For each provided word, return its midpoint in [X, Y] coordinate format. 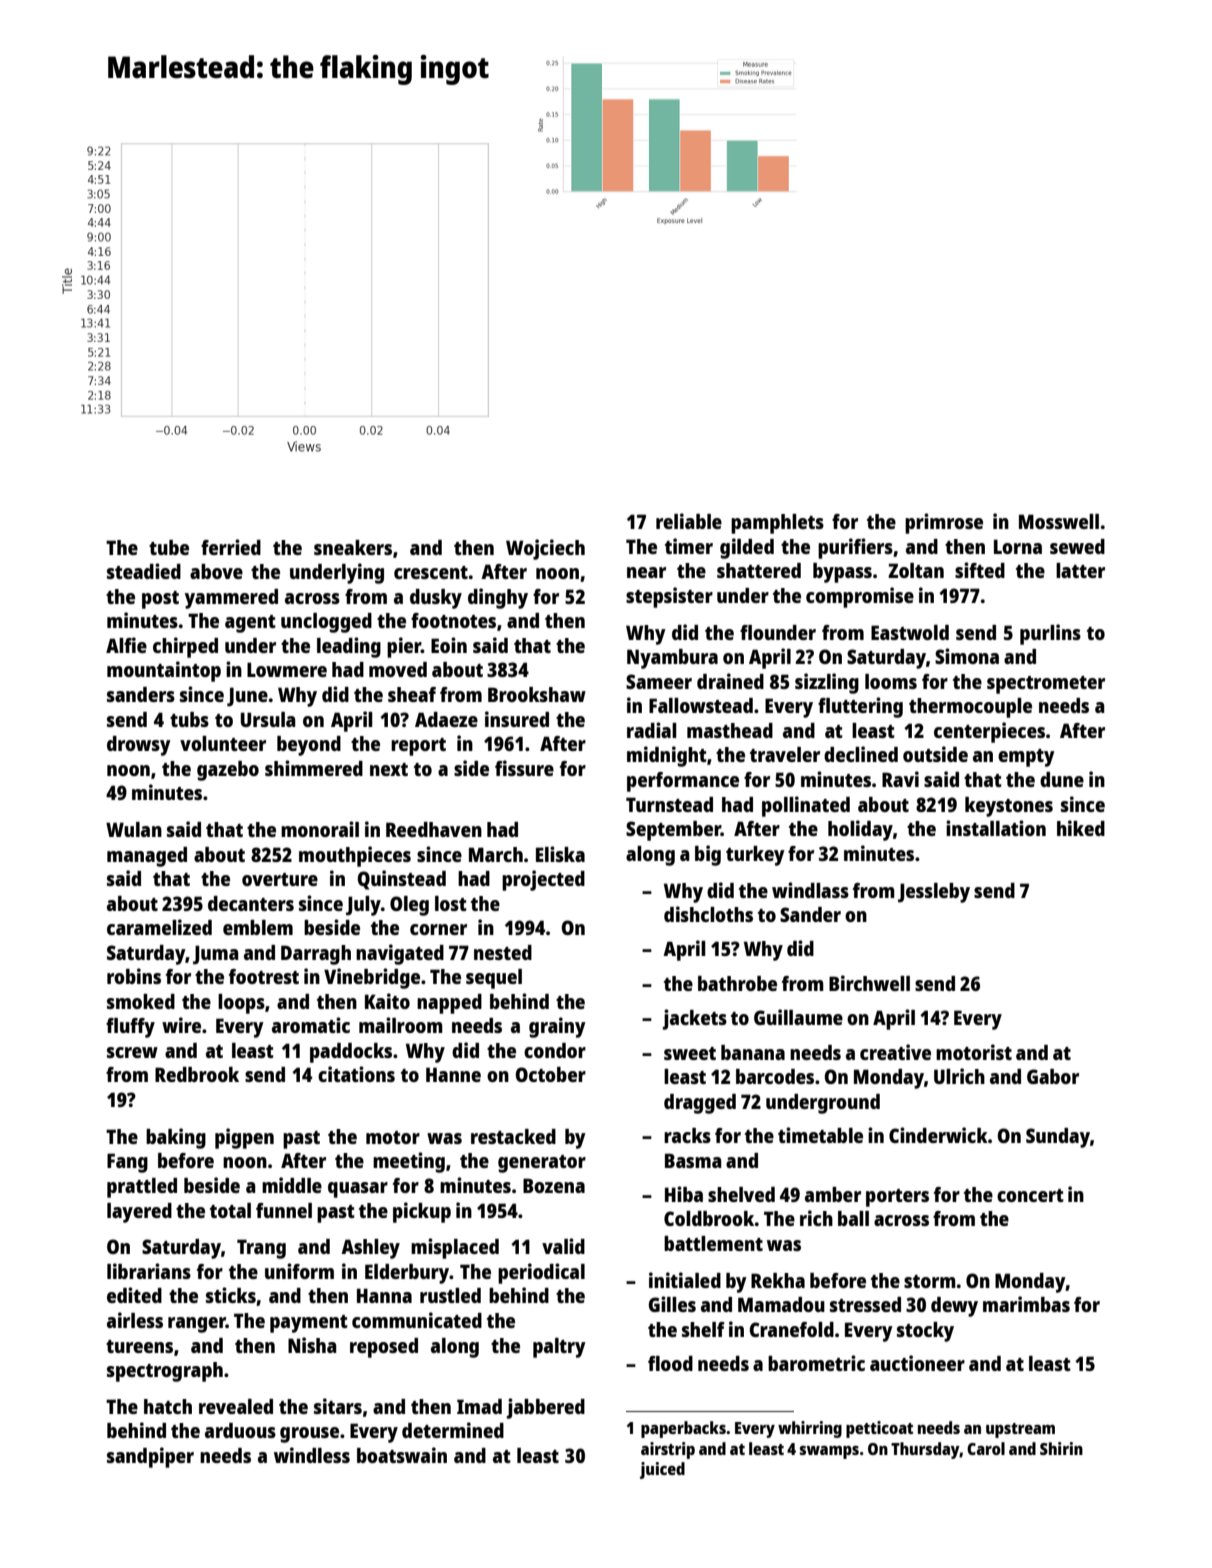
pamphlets [777, 524]
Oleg [409, 906]
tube [169, 547]
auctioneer [917, 1363]
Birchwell [869, 983]
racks [687, 1135]
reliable [689, 521]
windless [312, 1455]
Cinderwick [938, 1135]
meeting [409, 1162]
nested [503, 952]
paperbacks [683, 1429]
